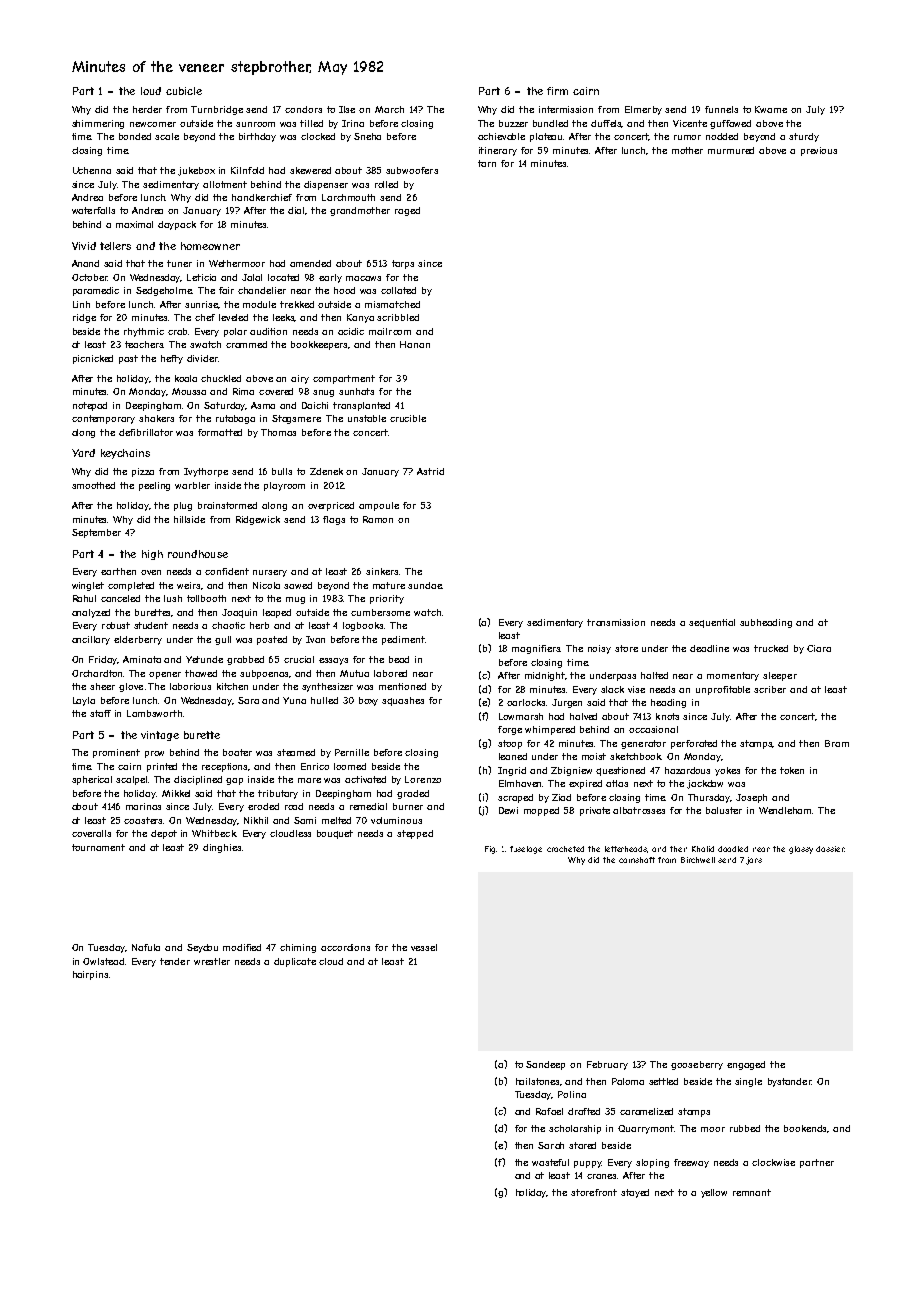 The image size is (924, 1308). Describe the element at coordinates (380, 612) in the document. I see `cumbersome` at that location.
